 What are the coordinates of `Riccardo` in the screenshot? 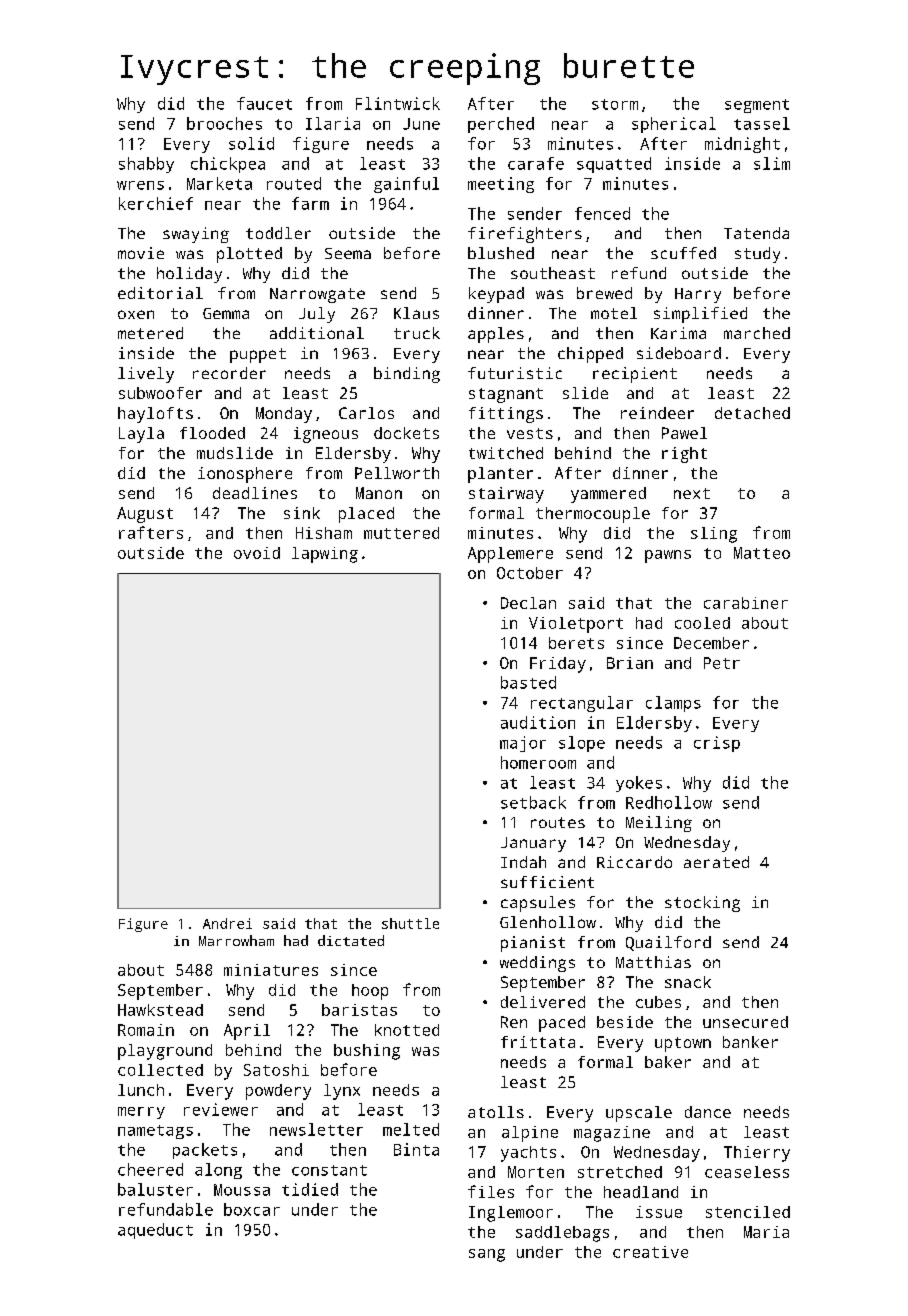 It's located at (634, 862).
